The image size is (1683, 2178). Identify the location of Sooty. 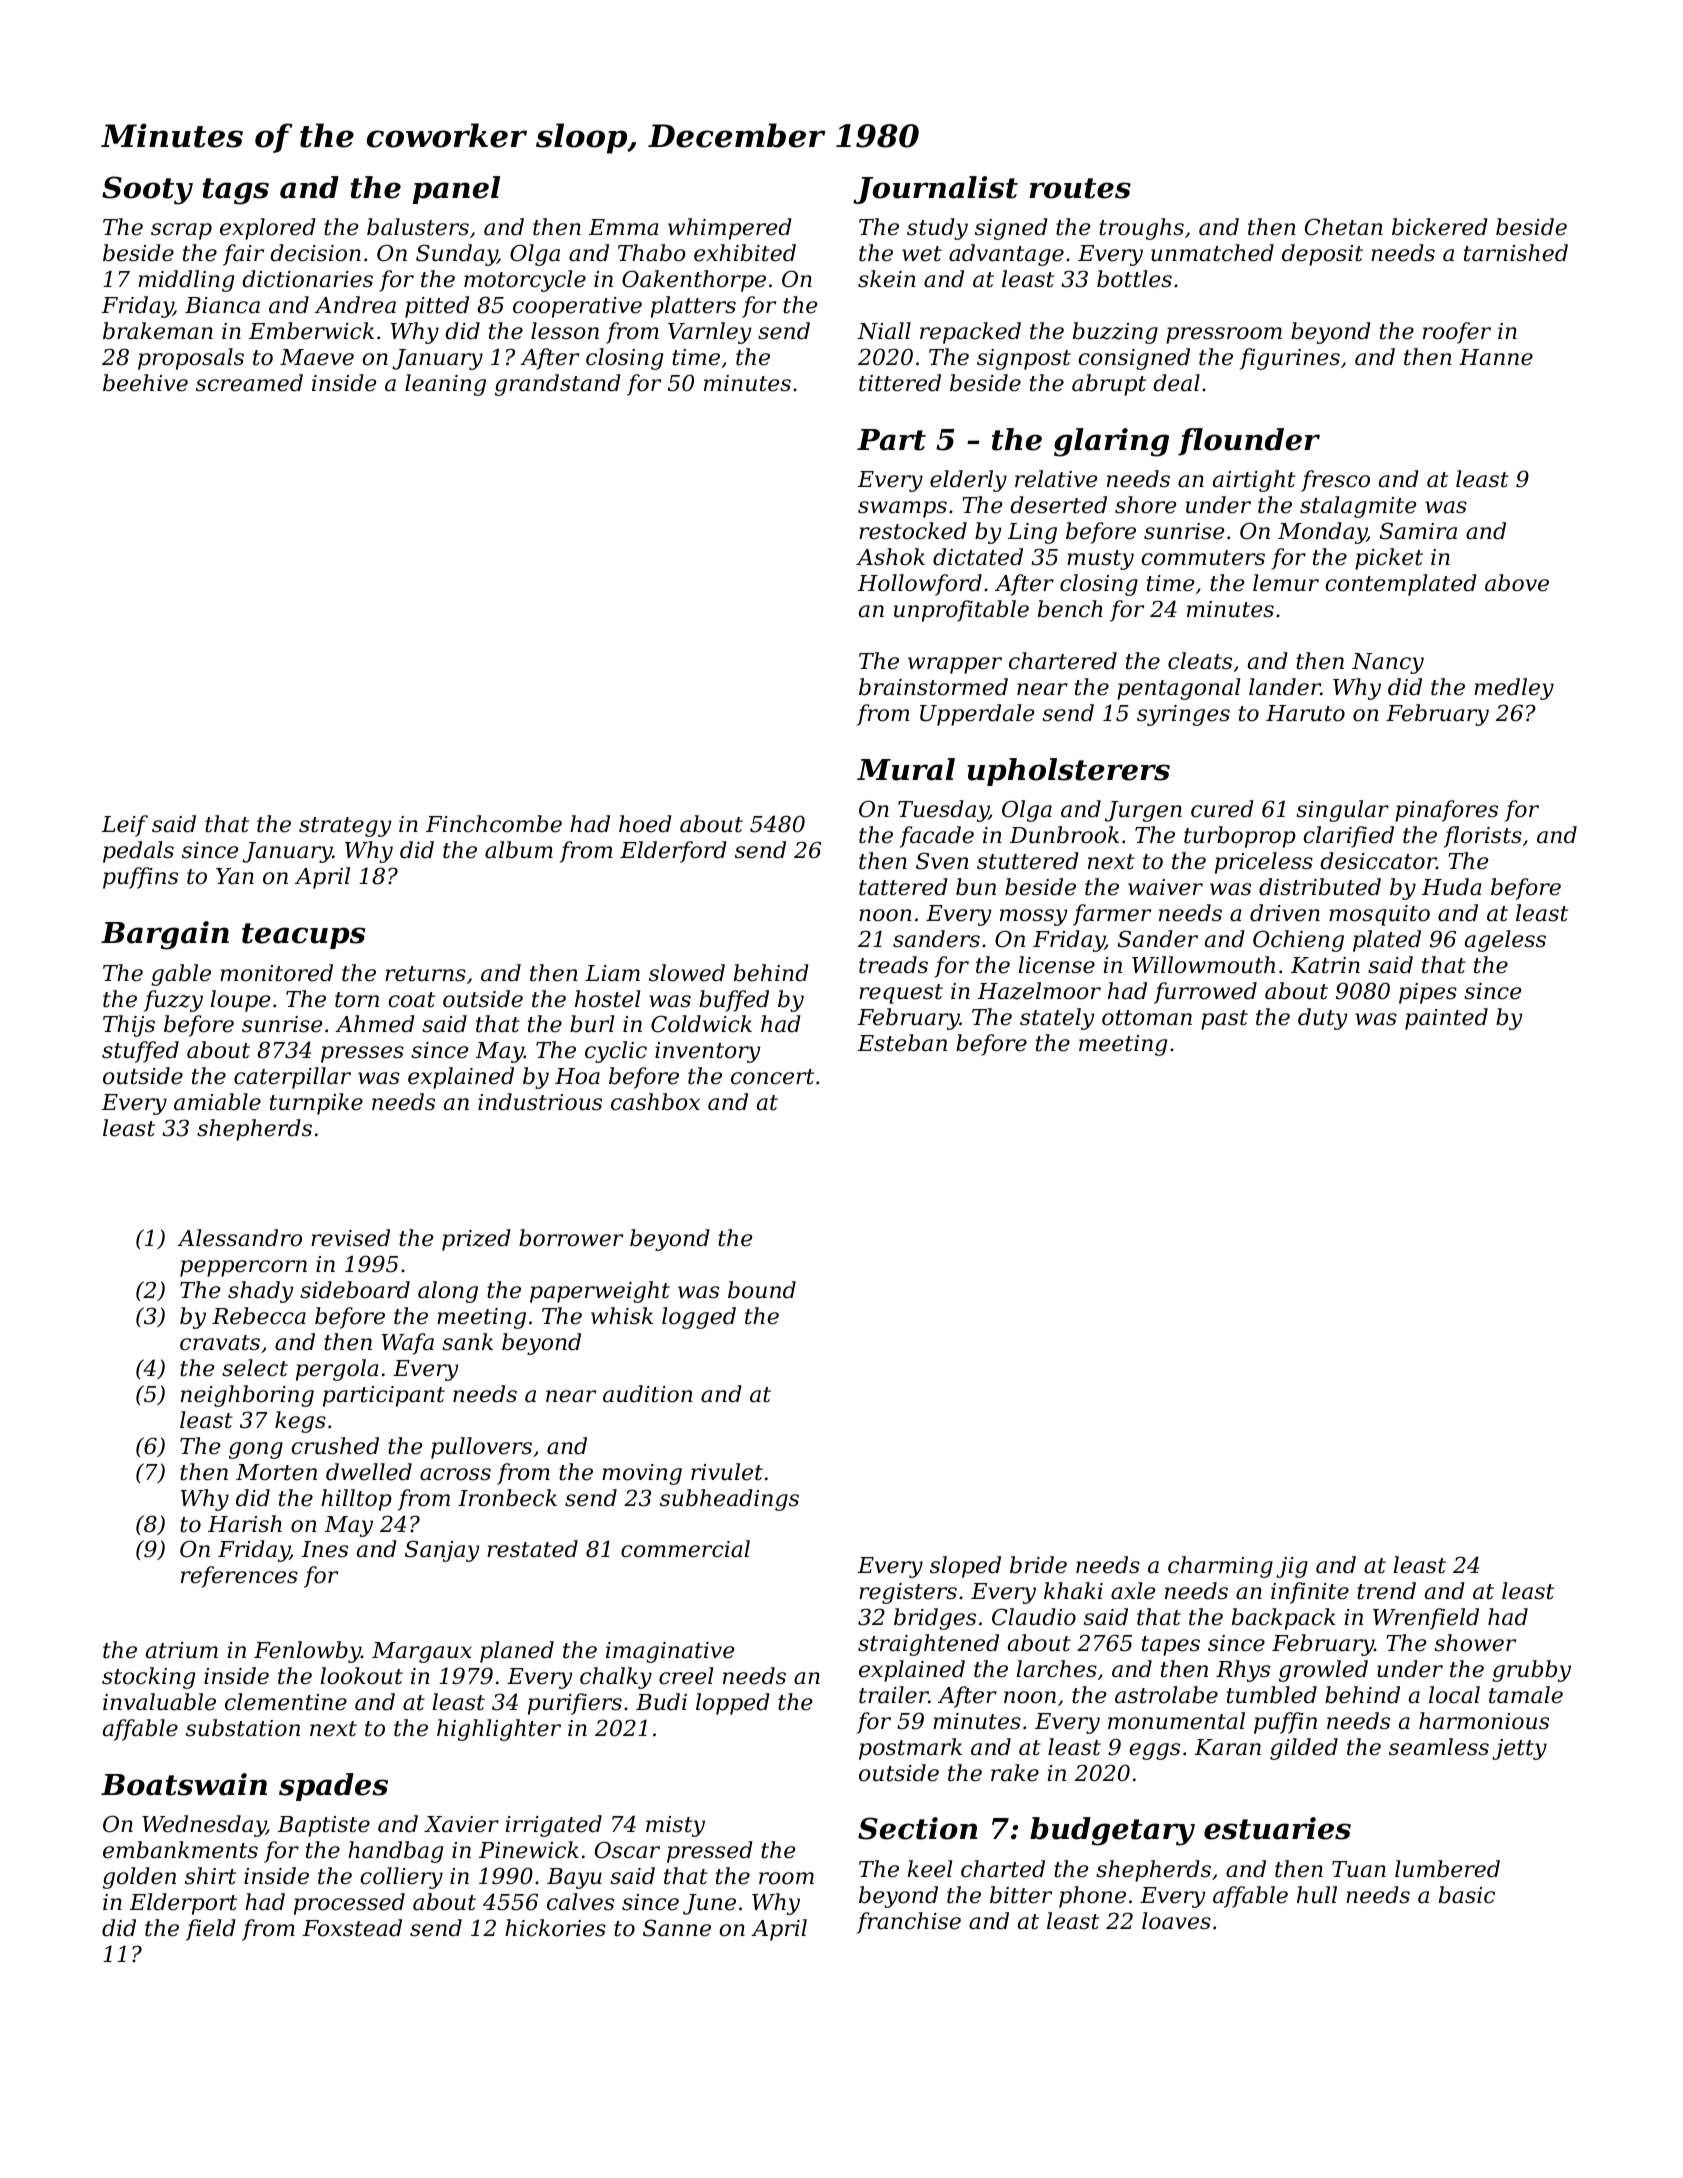
(147, 190).
